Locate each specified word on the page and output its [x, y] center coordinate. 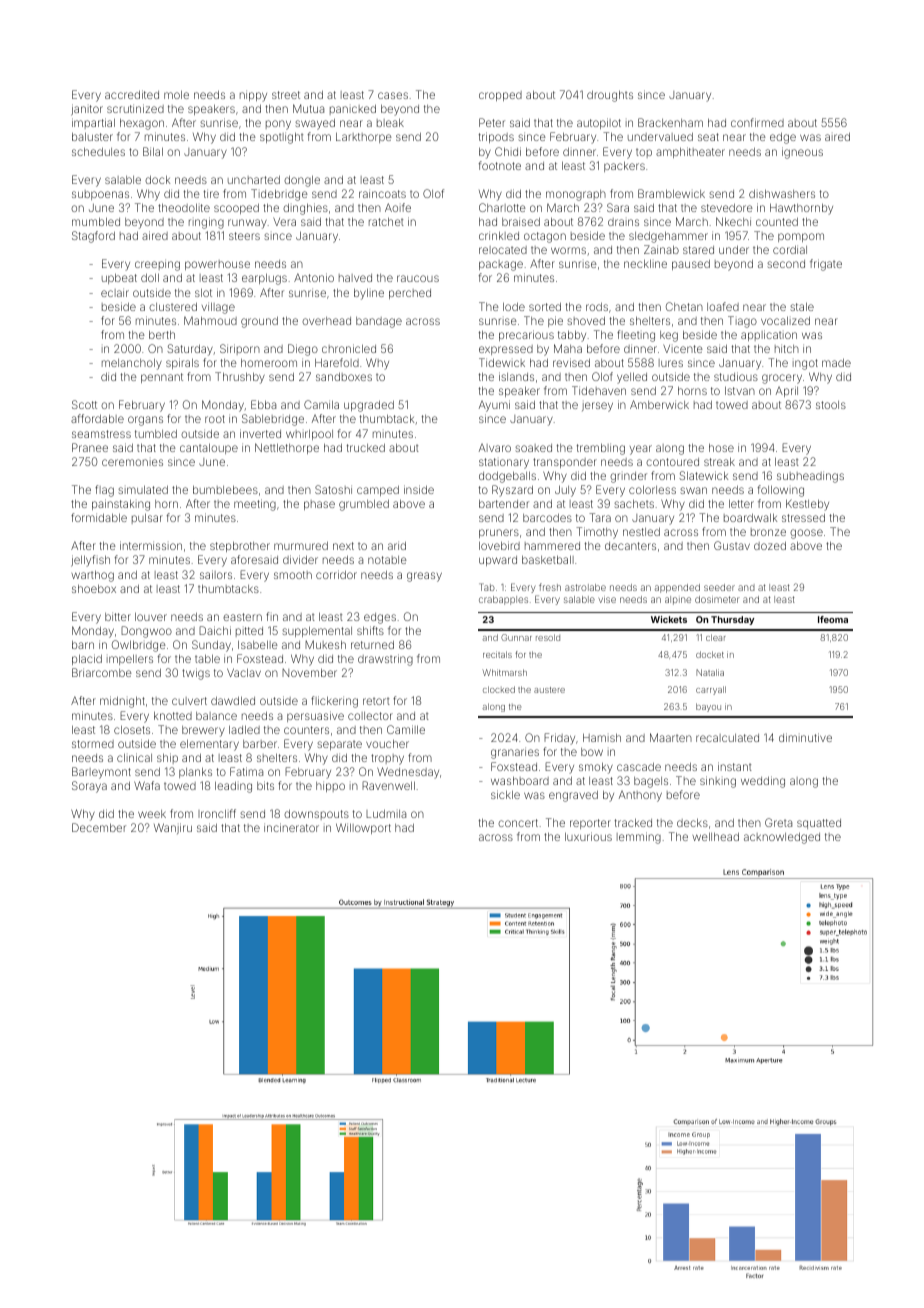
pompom [801, 237]
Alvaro [495, 448]
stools [831, 405]
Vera [284, 221]
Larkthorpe [364, 137]
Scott [84, 404]
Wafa [147, 785]
